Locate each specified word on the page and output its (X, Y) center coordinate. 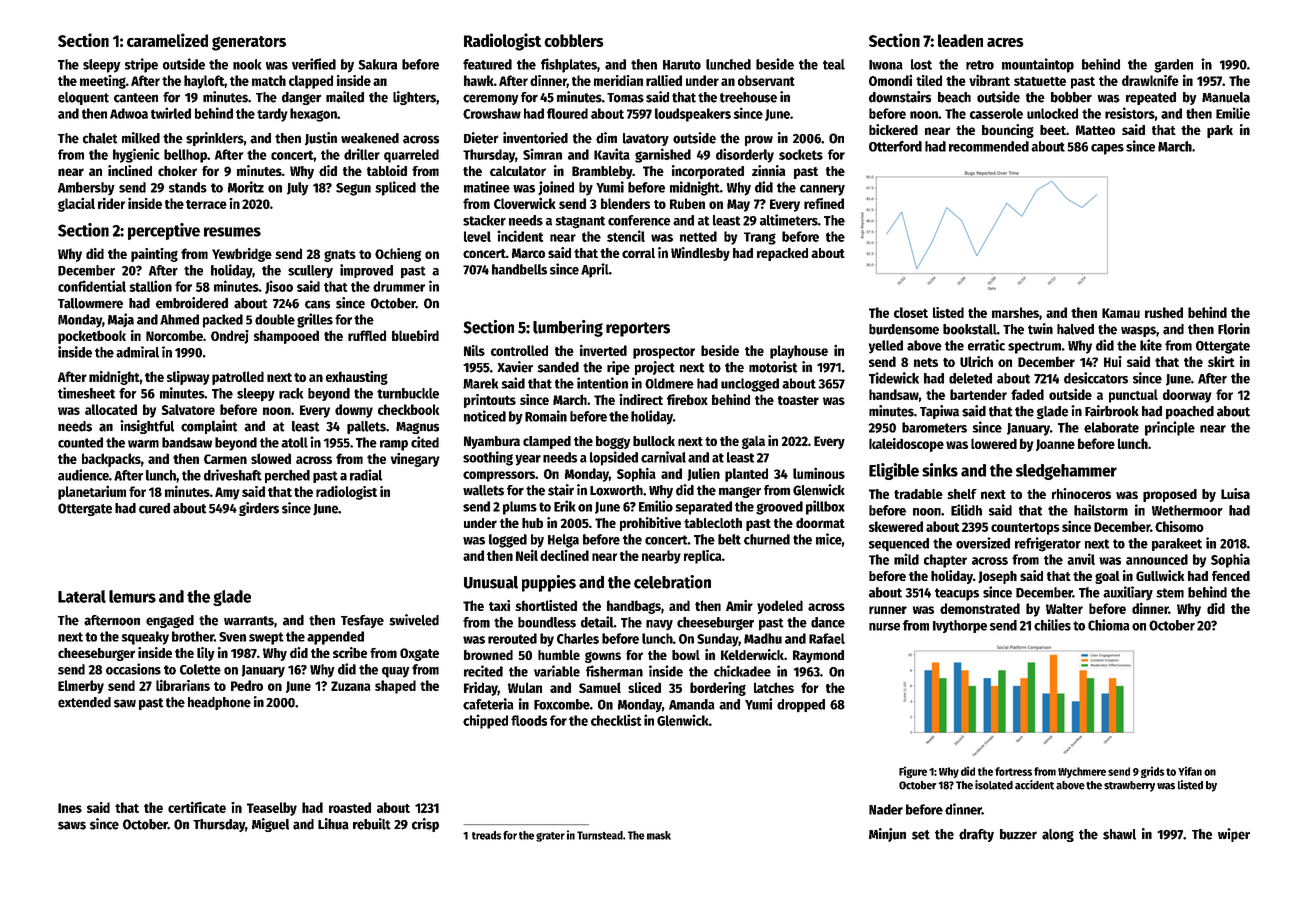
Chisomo (1179, 526)
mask (659, 835)
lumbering (568, 328)
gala (753, 442)
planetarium (92, 492)
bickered (893, 129)
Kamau (1121, 313)
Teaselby (272, 809)
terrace (206, 204)
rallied (664, 80)
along (1058, 835)
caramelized (167, 40)
